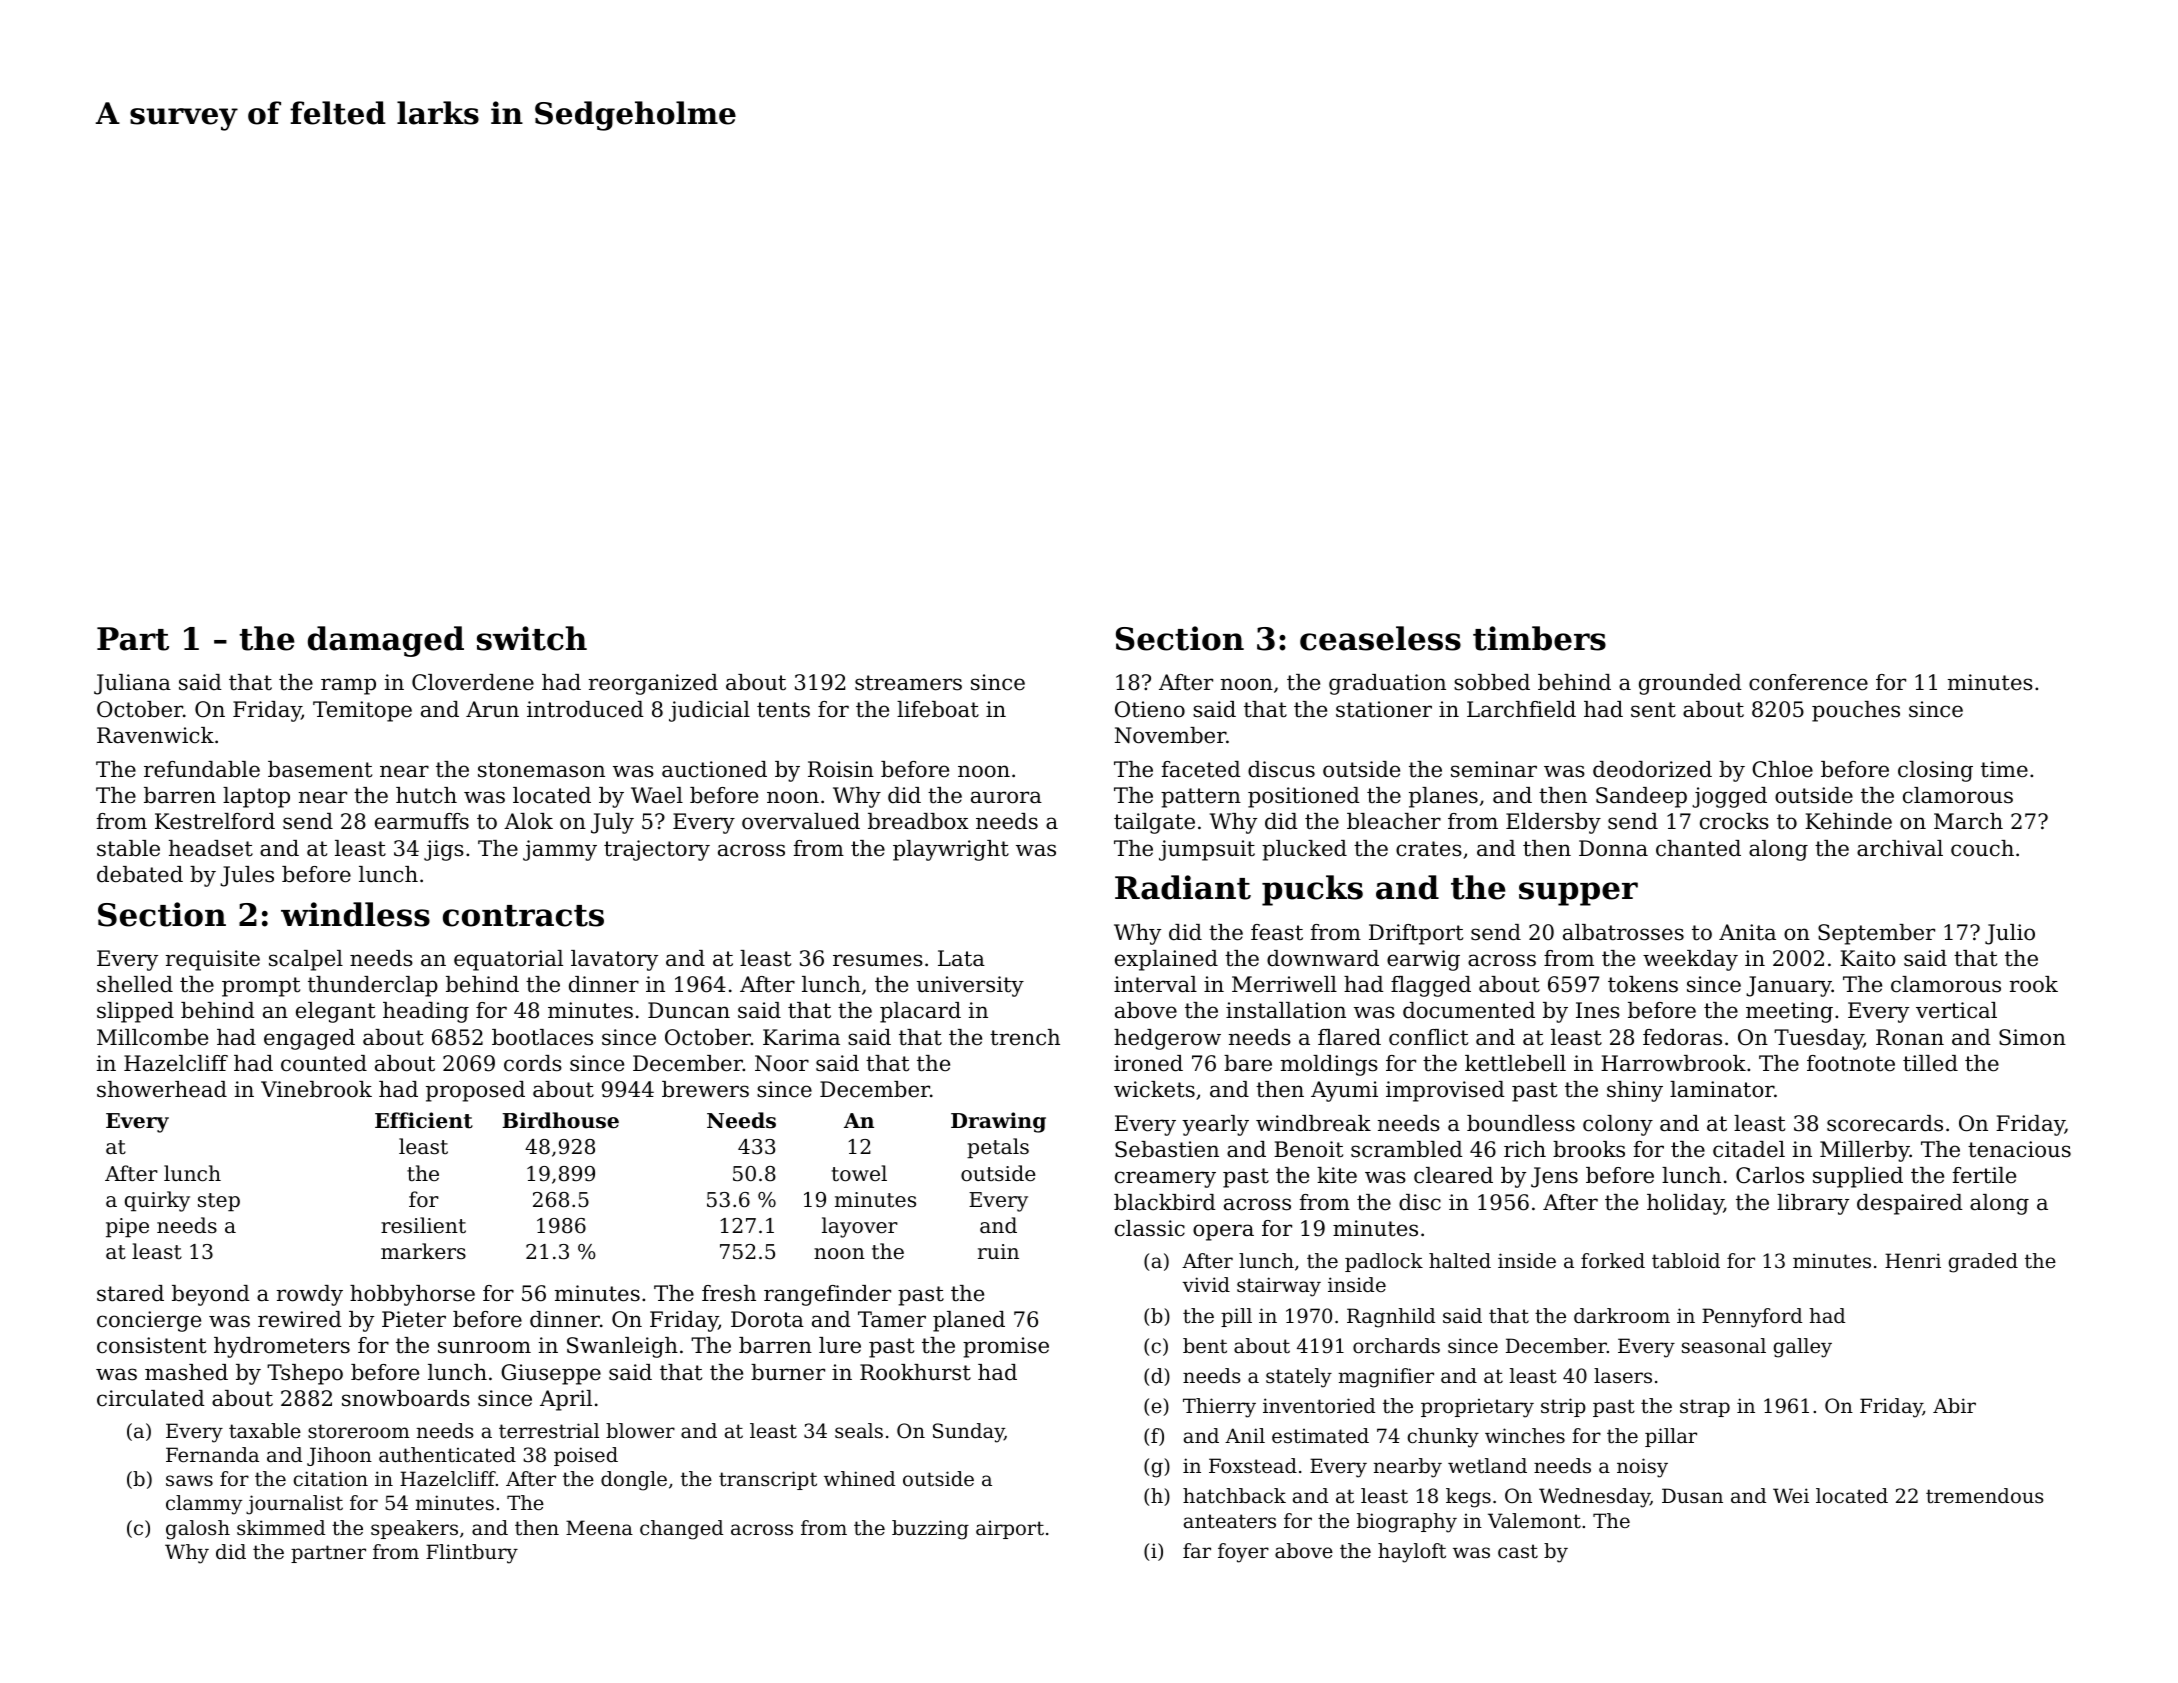 Image resolution: width=2178 pixels, height=1683 pixels. Describe the element at coordinates (135, 1012) in the screenshot. I see `slipped` at that location.
